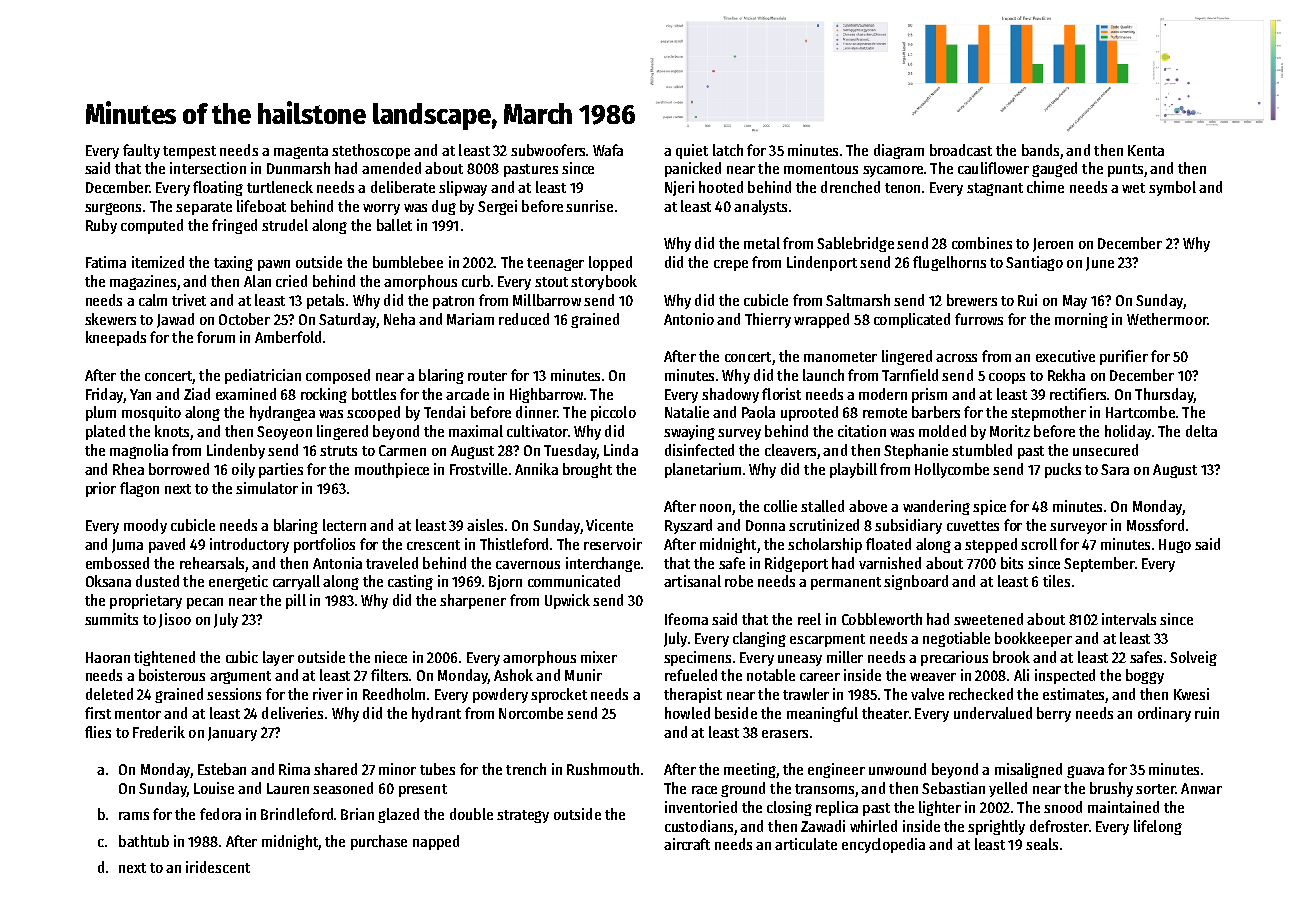  Describe the element at coordinates (1167, 319) in the page. I see `Wethermoor` at that location.
